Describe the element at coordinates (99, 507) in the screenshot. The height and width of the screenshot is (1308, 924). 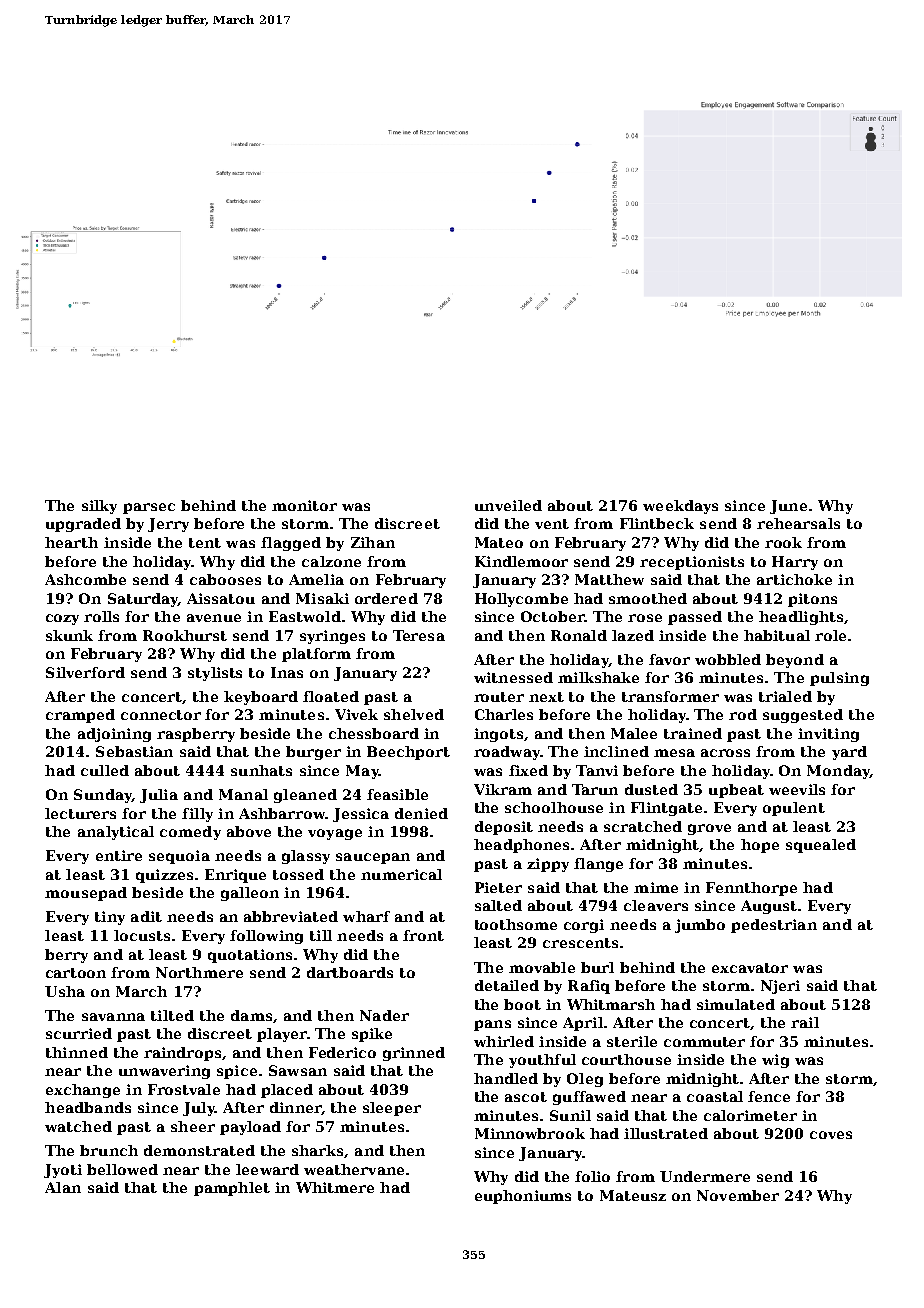
I see `silky` at that location.
